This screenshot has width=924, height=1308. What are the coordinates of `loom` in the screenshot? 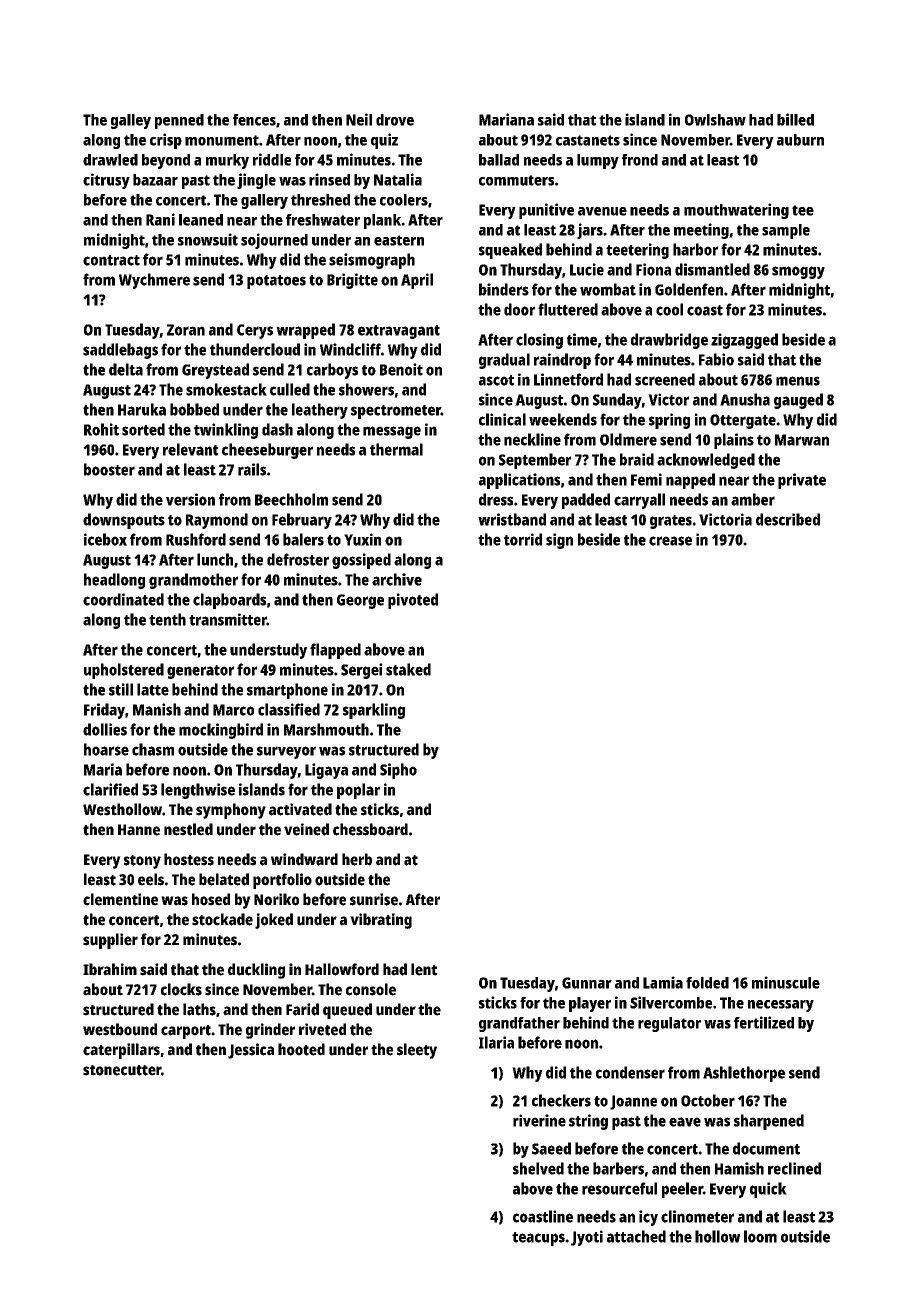 It's located at (760, 1236).
